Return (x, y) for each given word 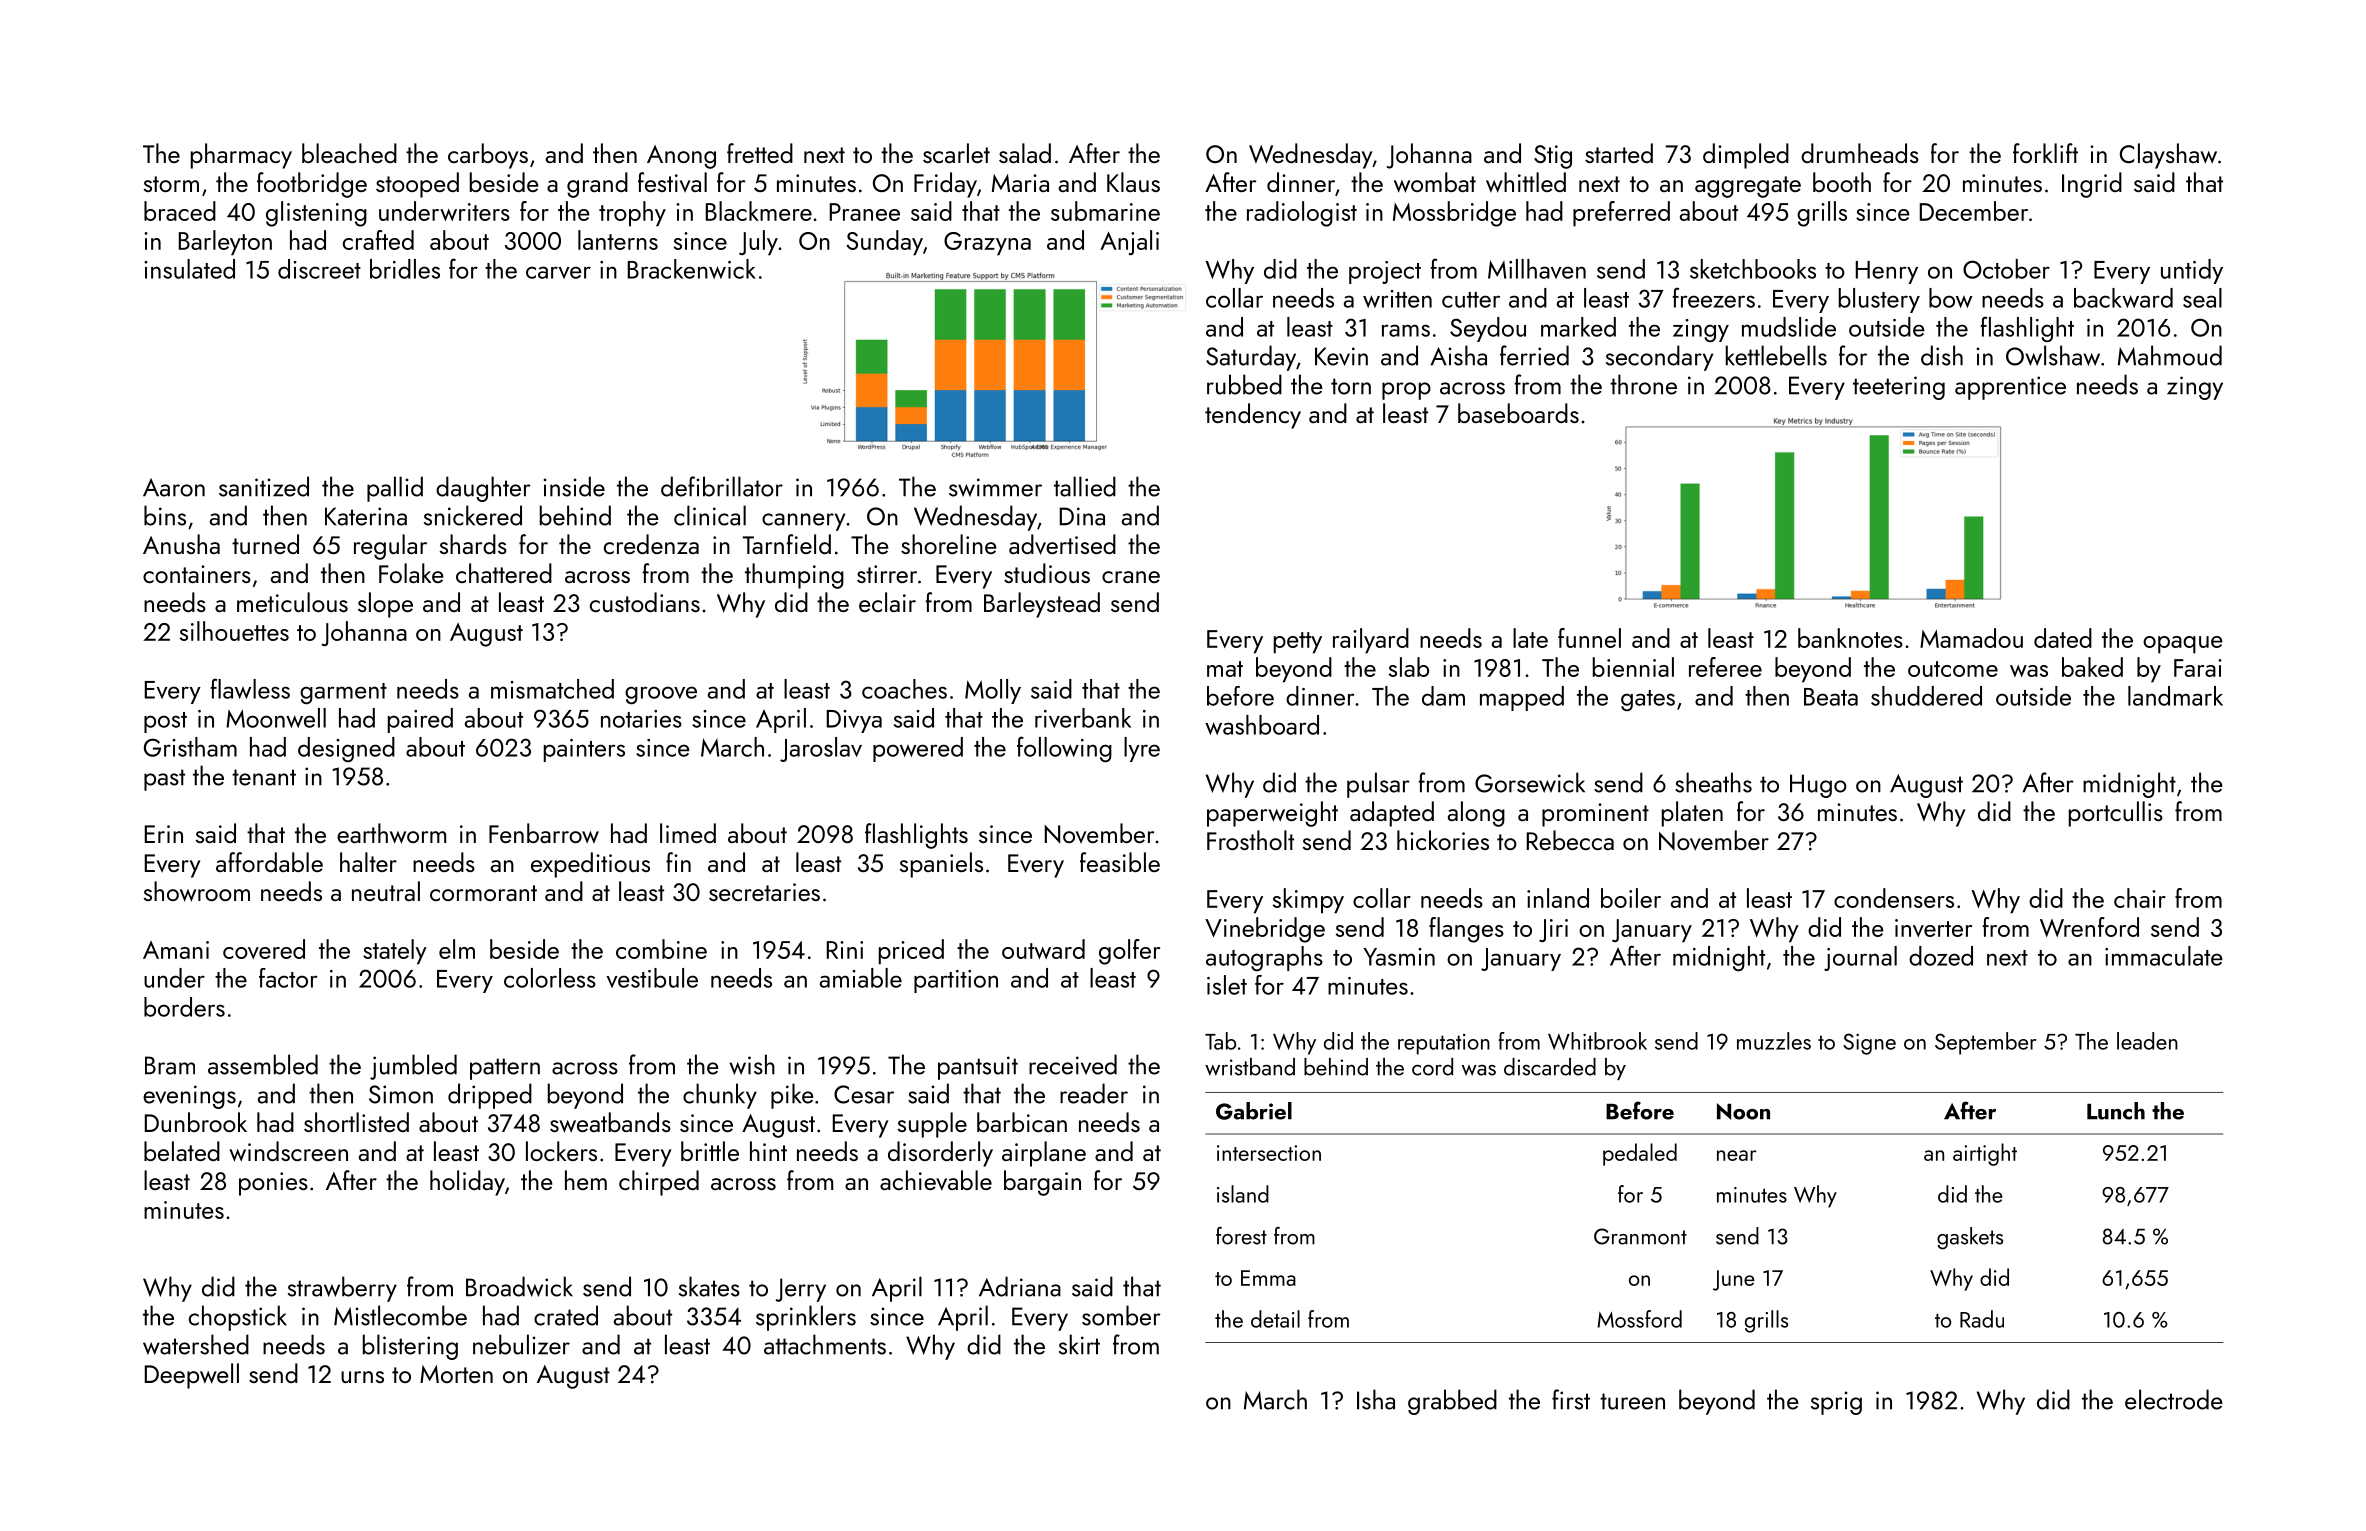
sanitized (264, 486)
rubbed (1244, 384)
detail (1275, 1319)
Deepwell (192, 1376)
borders (184, 1007)
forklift (2045, 153)
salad (1025, 153)
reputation (1444, 1044)
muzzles (1774, 1041)
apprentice (2010, 388)
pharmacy (241, 156)
